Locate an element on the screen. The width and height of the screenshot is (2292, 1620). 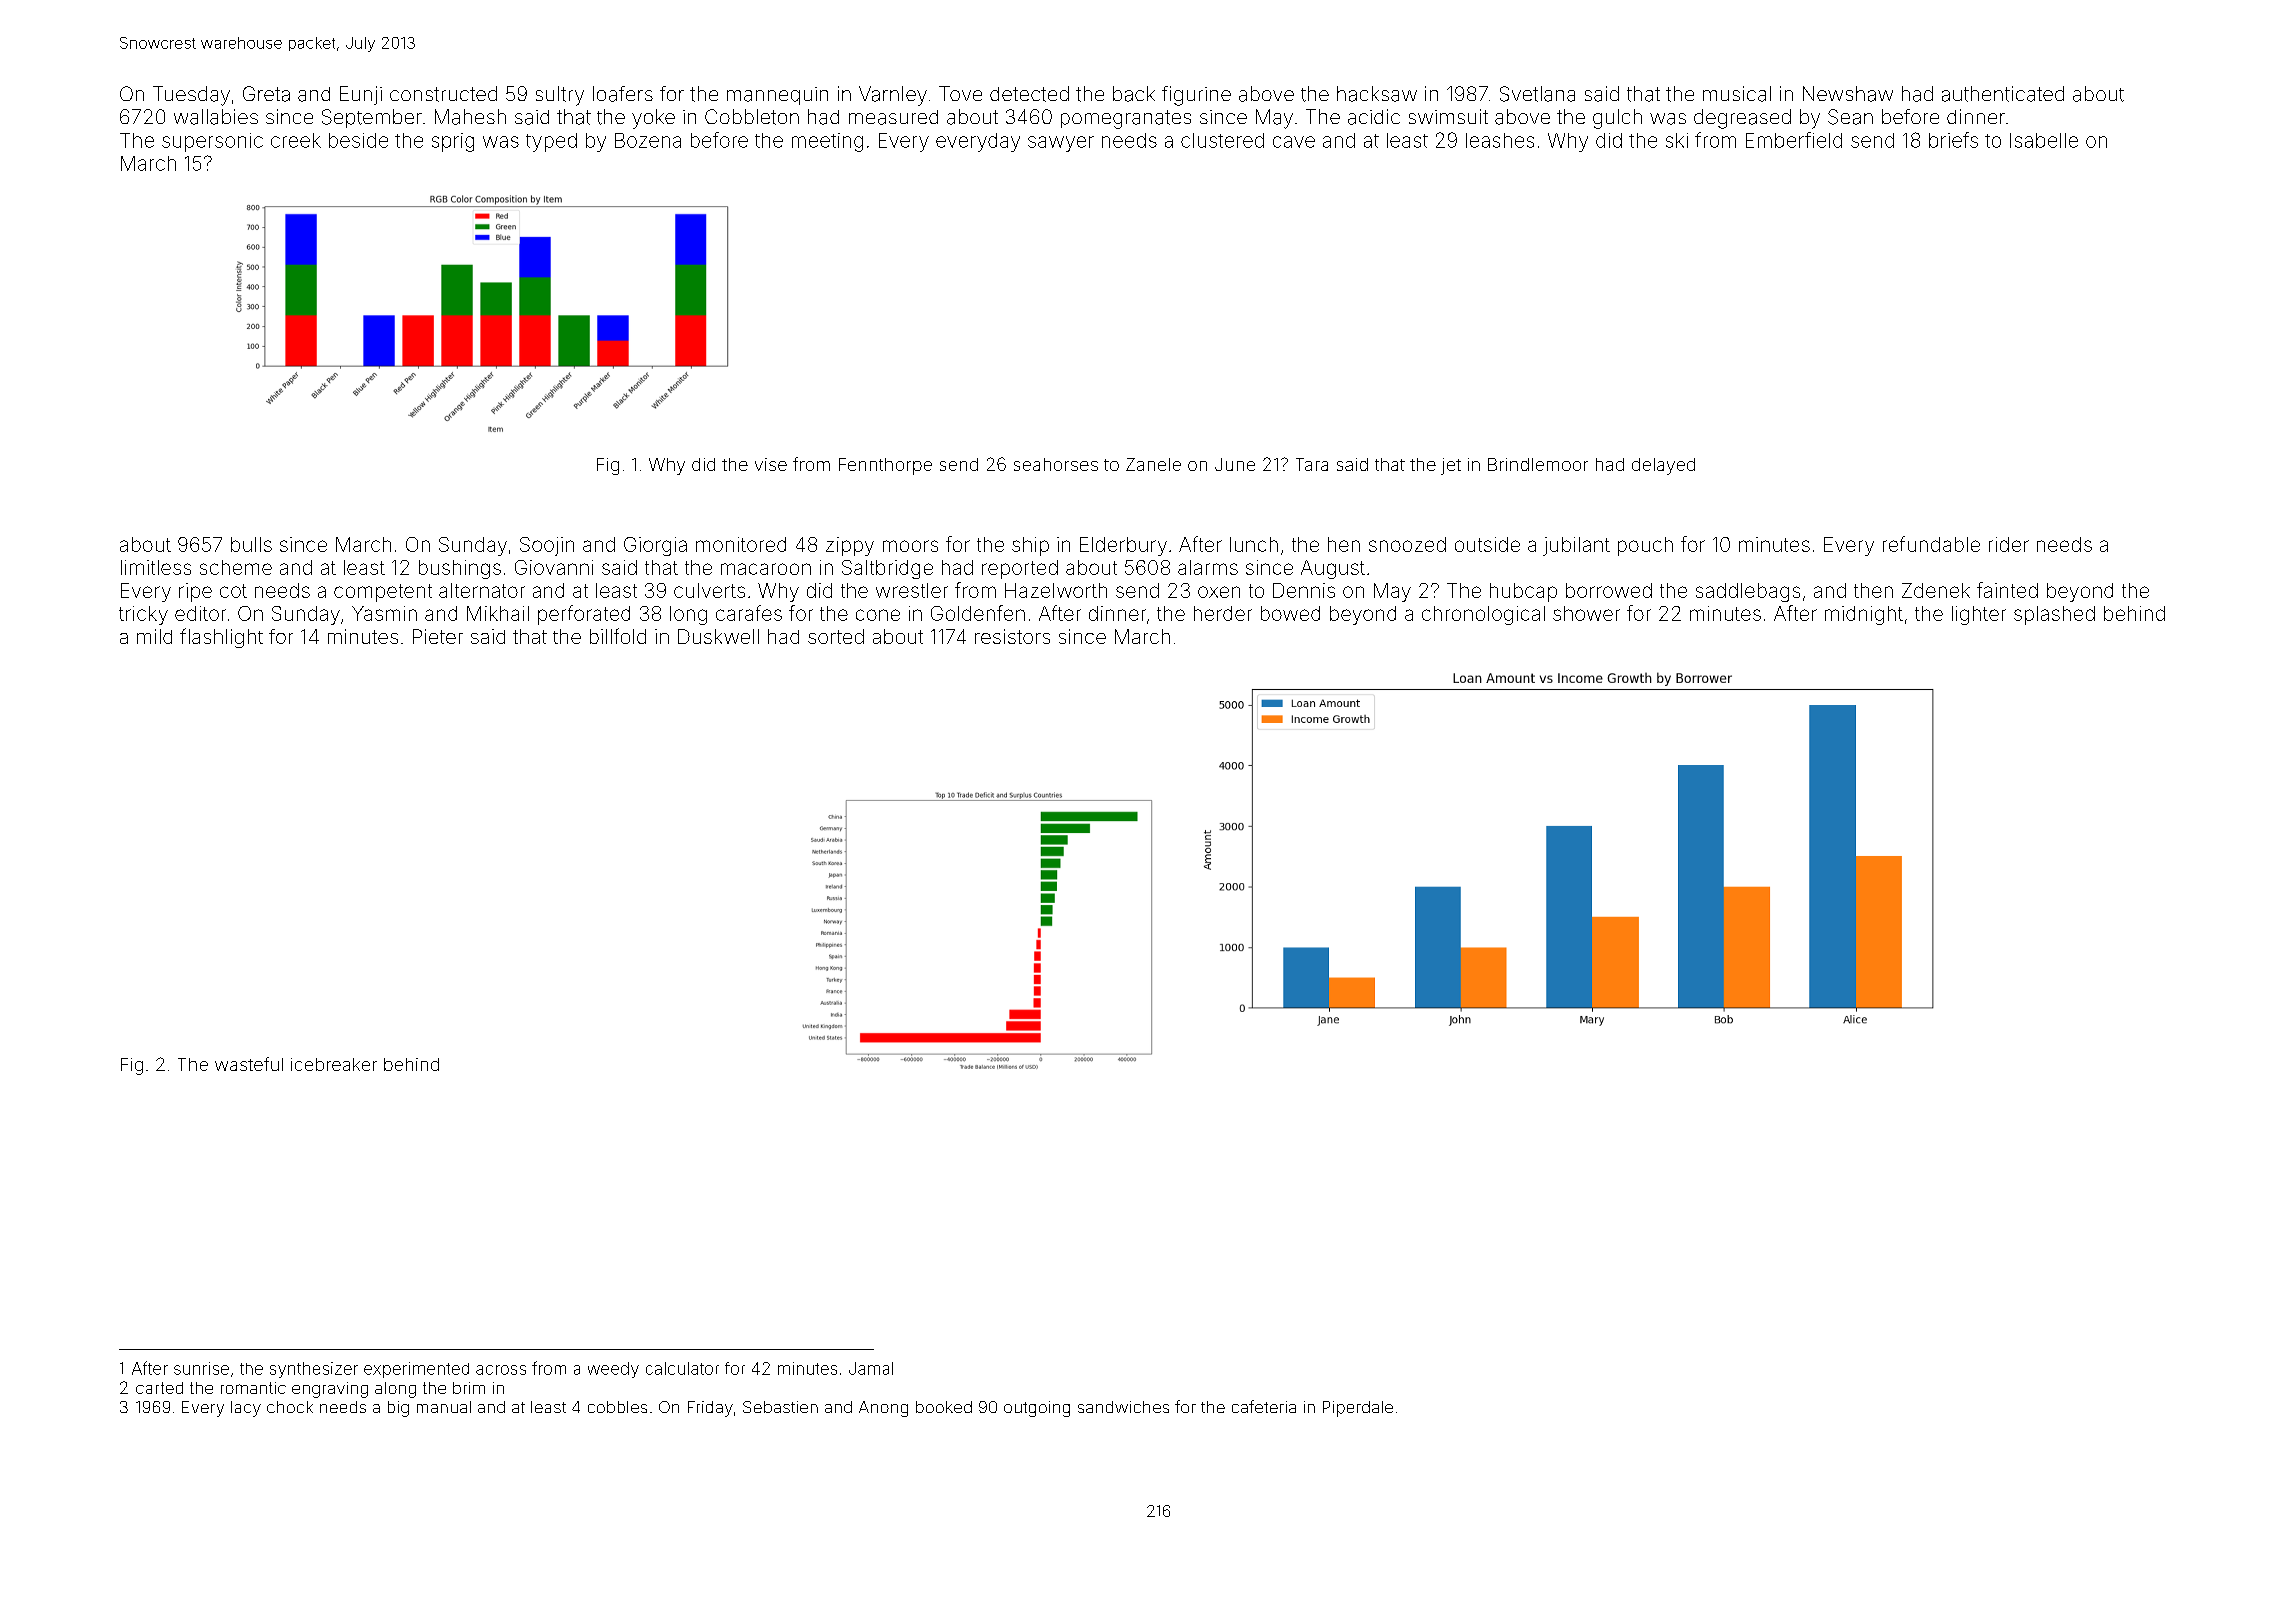
Pieter is located at coordinates (438, 636).
